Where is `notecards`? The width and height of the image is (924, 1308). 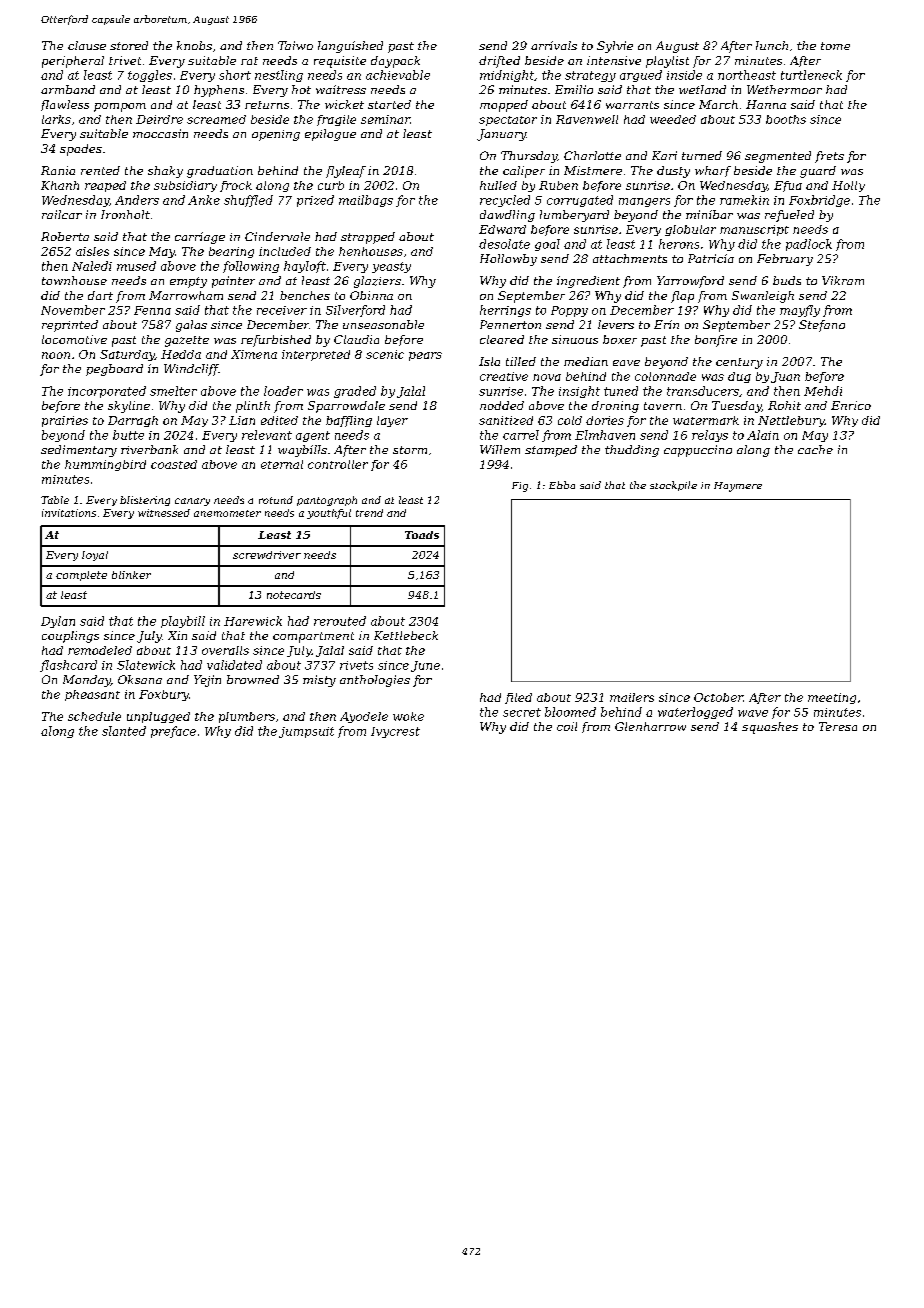 notecards is located at coordinates (294, 595).
